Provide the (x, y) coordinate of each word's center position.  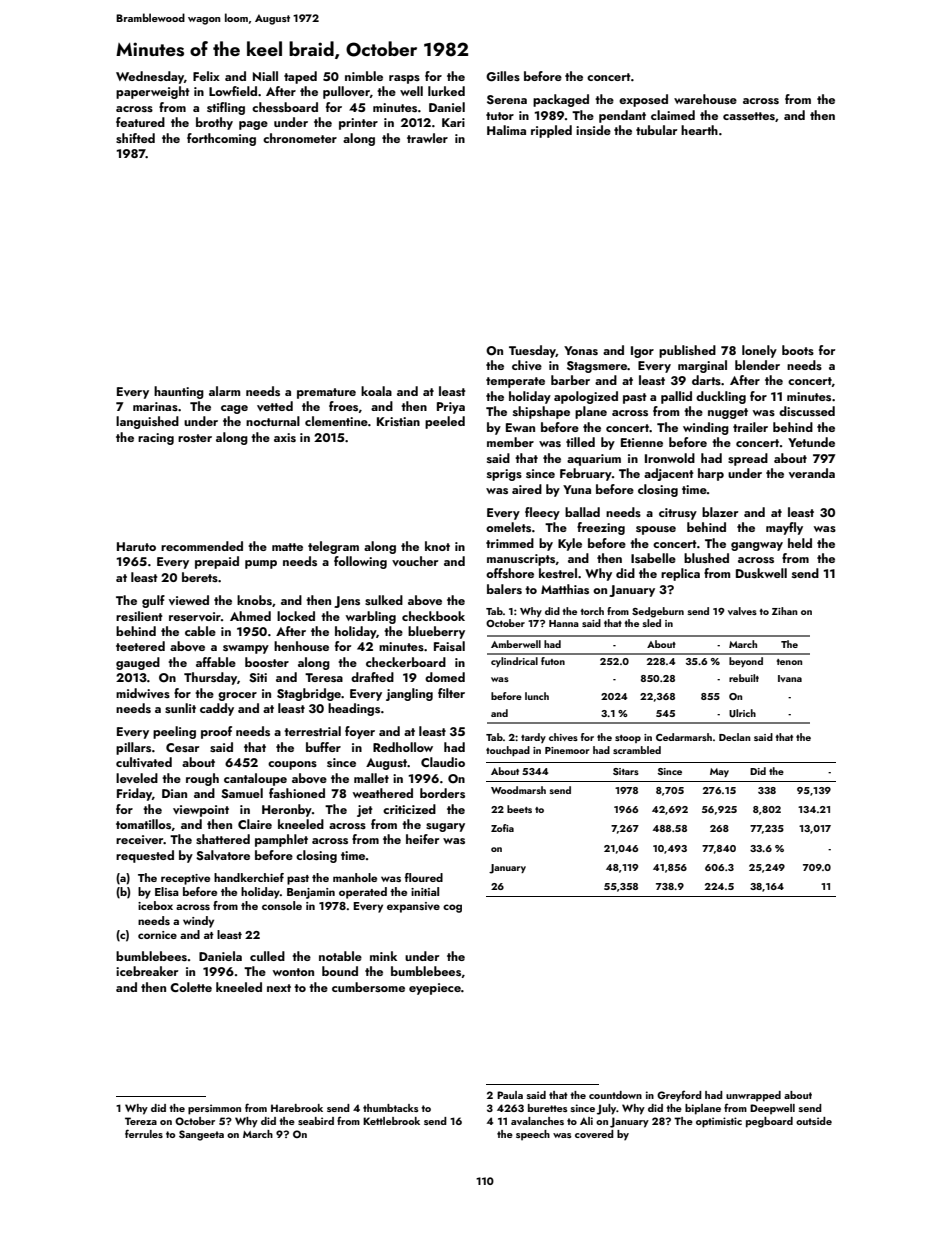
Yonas (581, 350)
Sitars (626, 771)
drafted (372, 677)
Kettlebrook (391, 1121)
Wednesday (150, 77)
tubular (656, 130)
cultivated (144, 762)
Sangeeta (201, 1135)
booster (267, 662)
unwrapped (753, 1096)
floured (424, 877)
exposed (643, 100)
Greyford (679, 1096)
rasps (404, 79)
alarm (224, 391)
